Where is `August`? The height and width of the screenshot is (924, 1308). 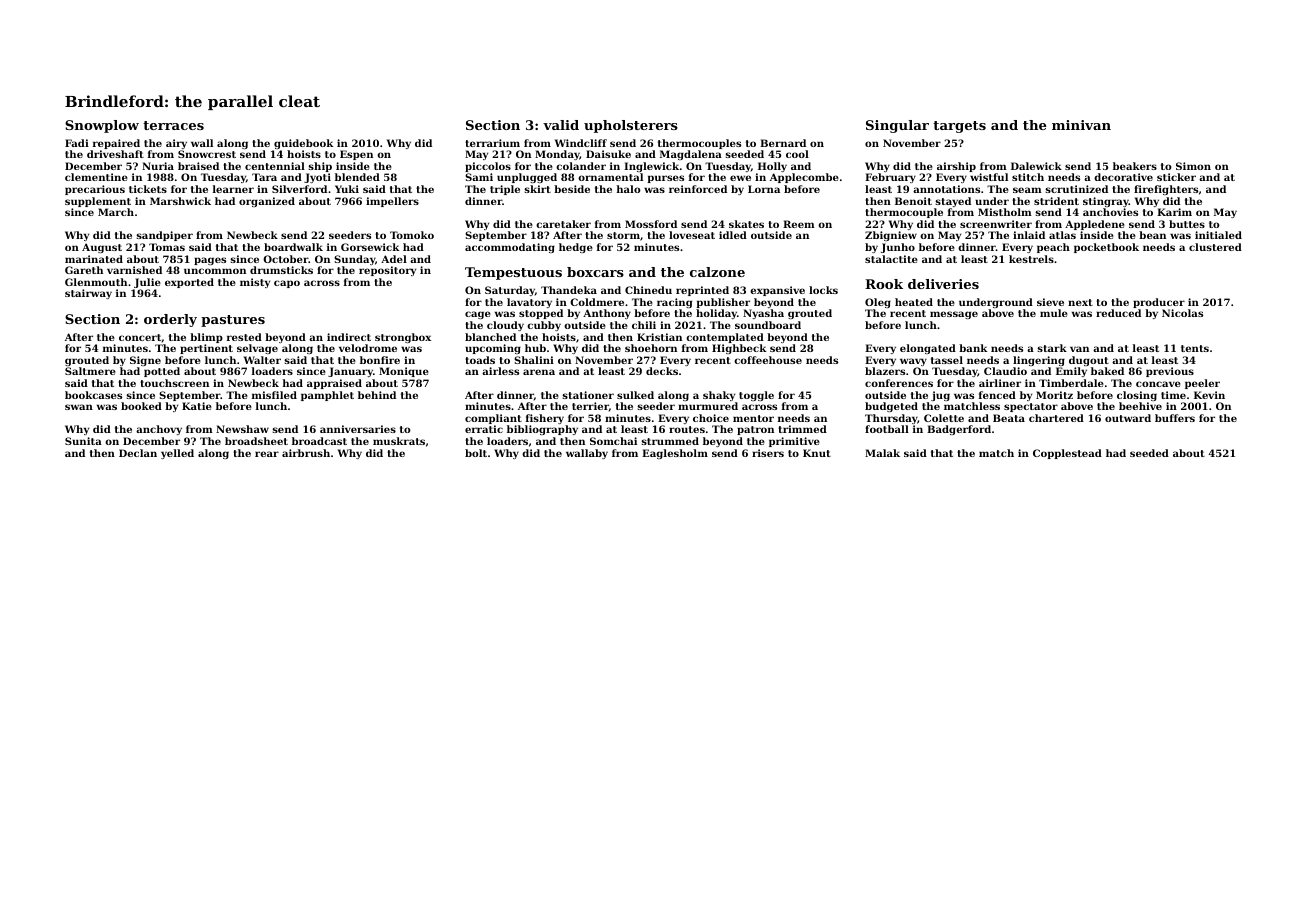
August is located at coordinates (102, 248).
